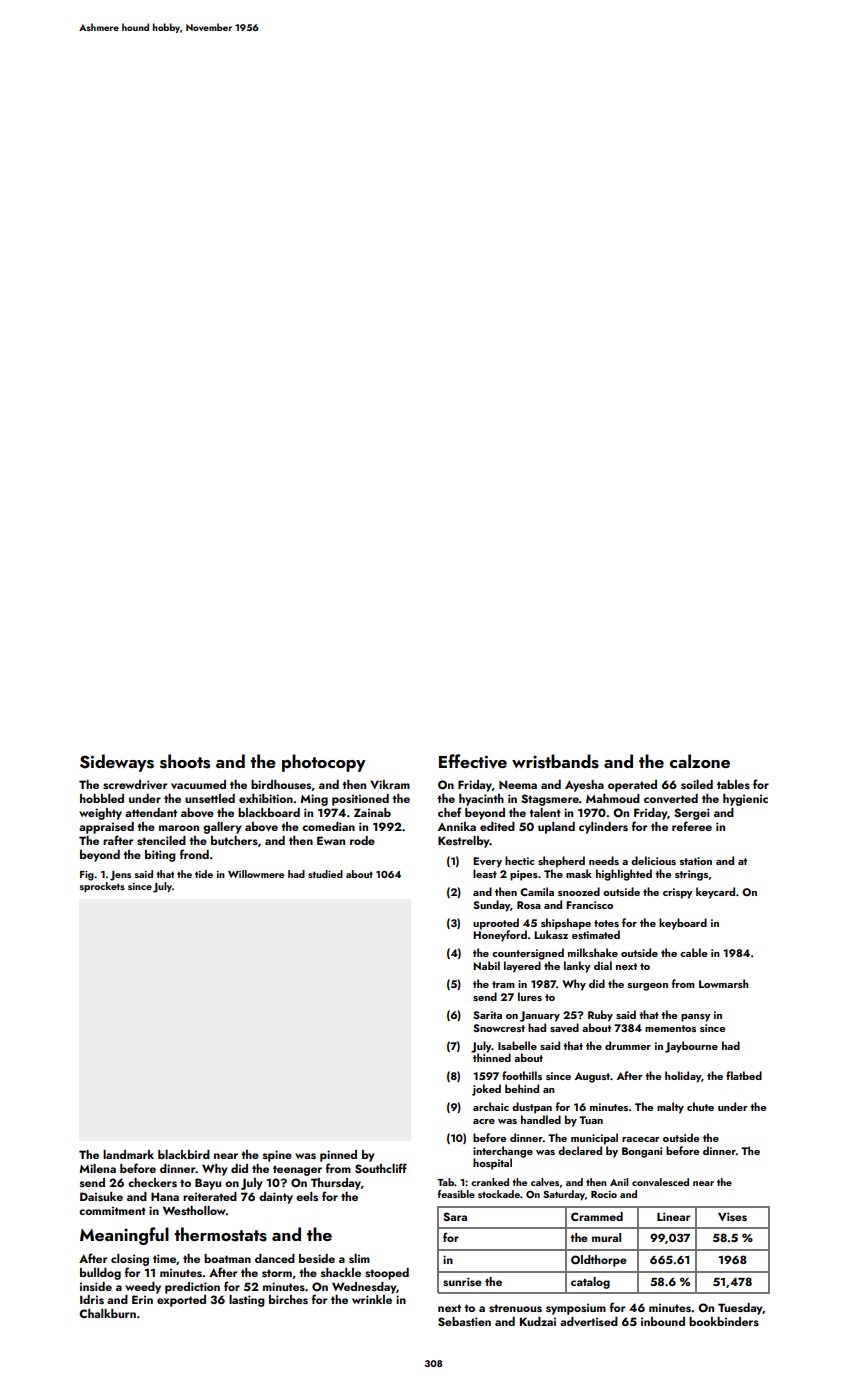 The height and width of the screenshot is (1400, 849). What do you see at coordinates (696, 861) in the screenshot?
I see `station` at bounding box center [696, 861].
